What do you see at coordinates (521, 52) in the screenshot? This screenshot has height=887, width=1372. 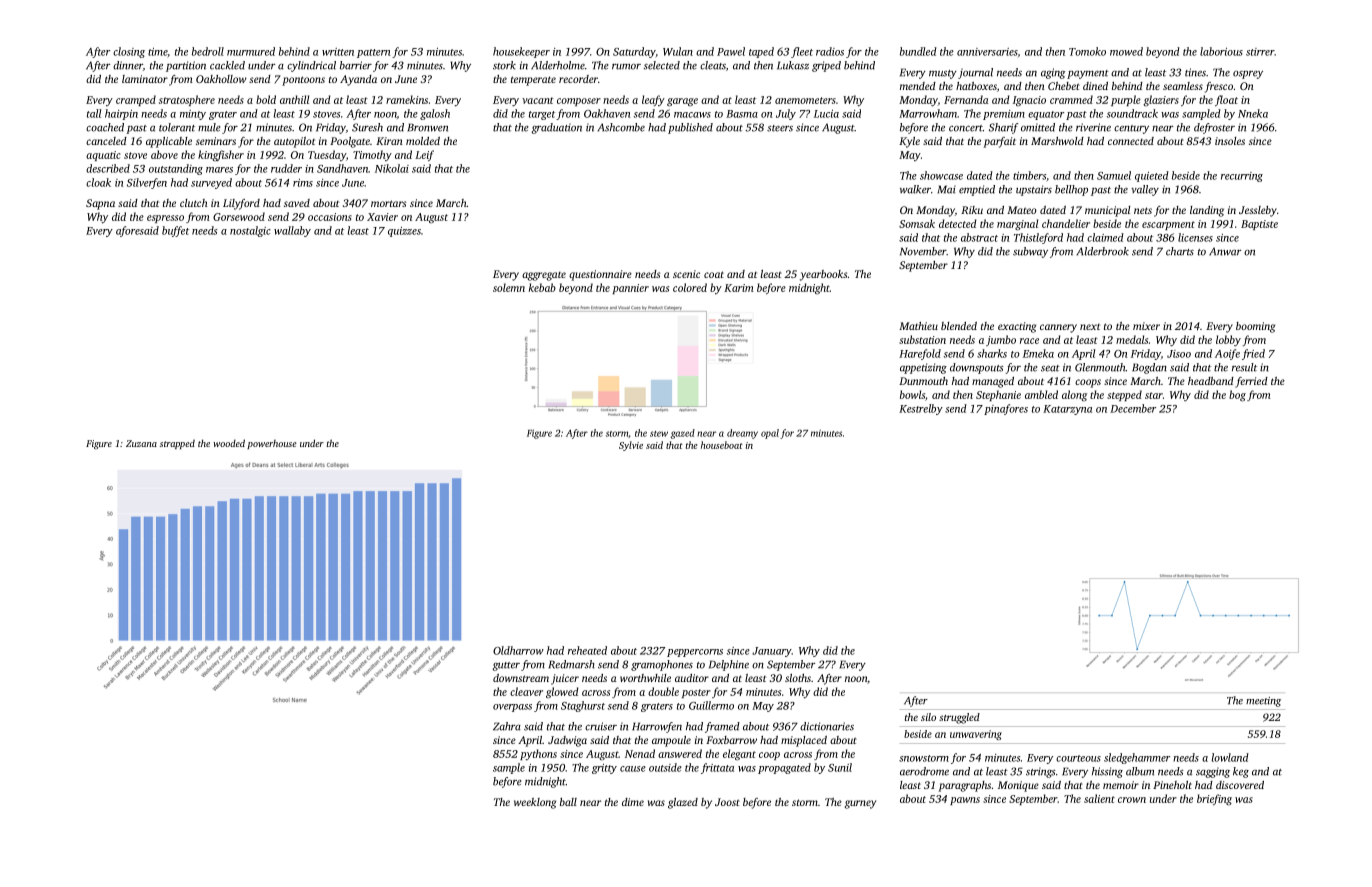 I see `housekeeper` at bounding box center [521, 52].
